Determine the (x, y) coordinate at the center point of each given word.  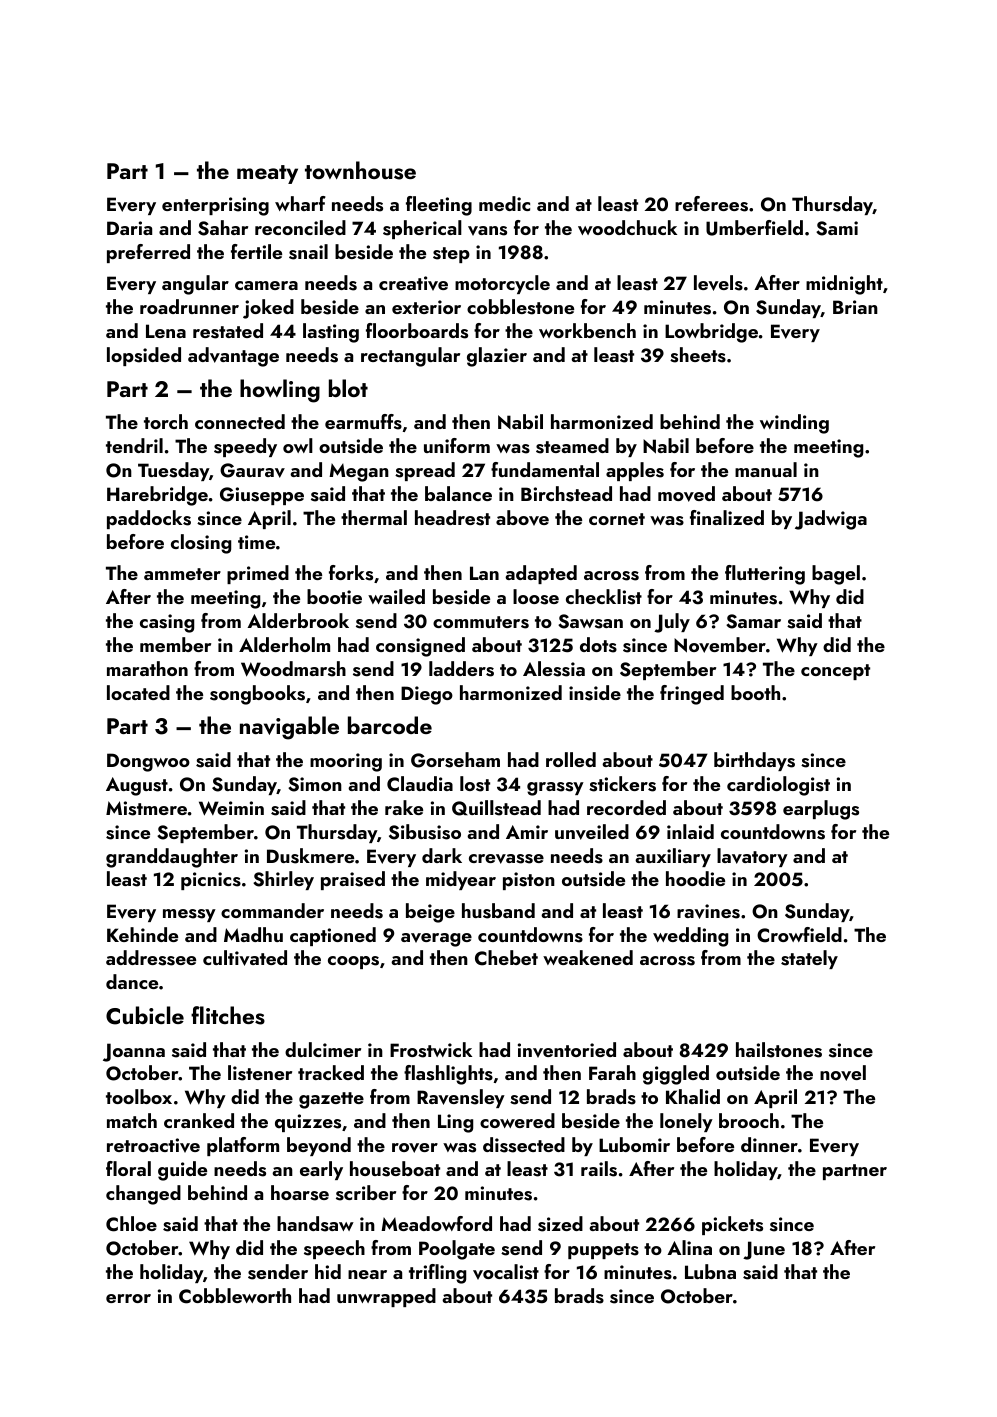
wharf (300, 203)
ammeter (182, 574)
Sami (837, 228)
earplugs (821, 810)
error (128, 1298)
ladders (461, 669)
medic (504, 203)
